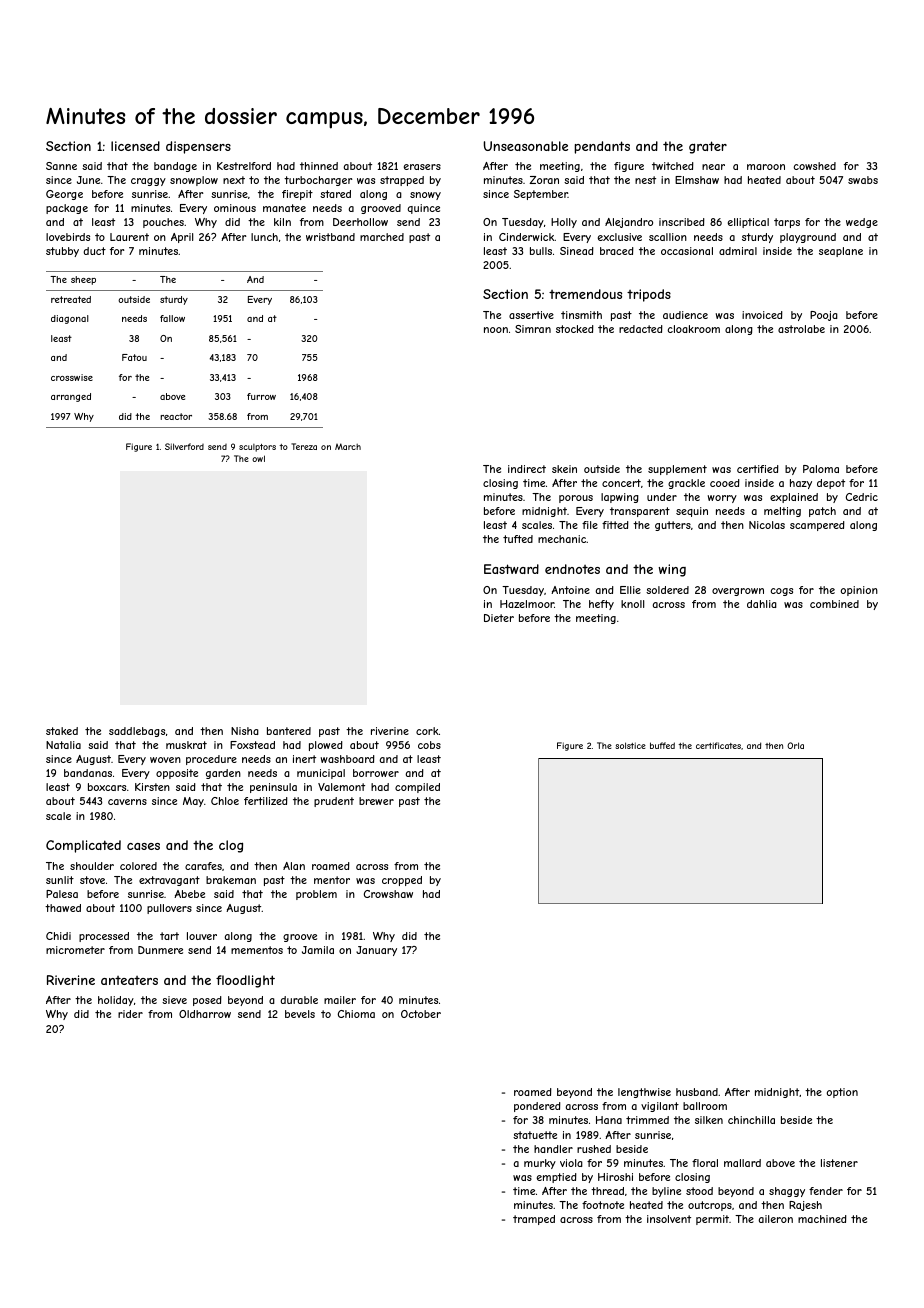  I want to click on husband, so click(697, 1092).
